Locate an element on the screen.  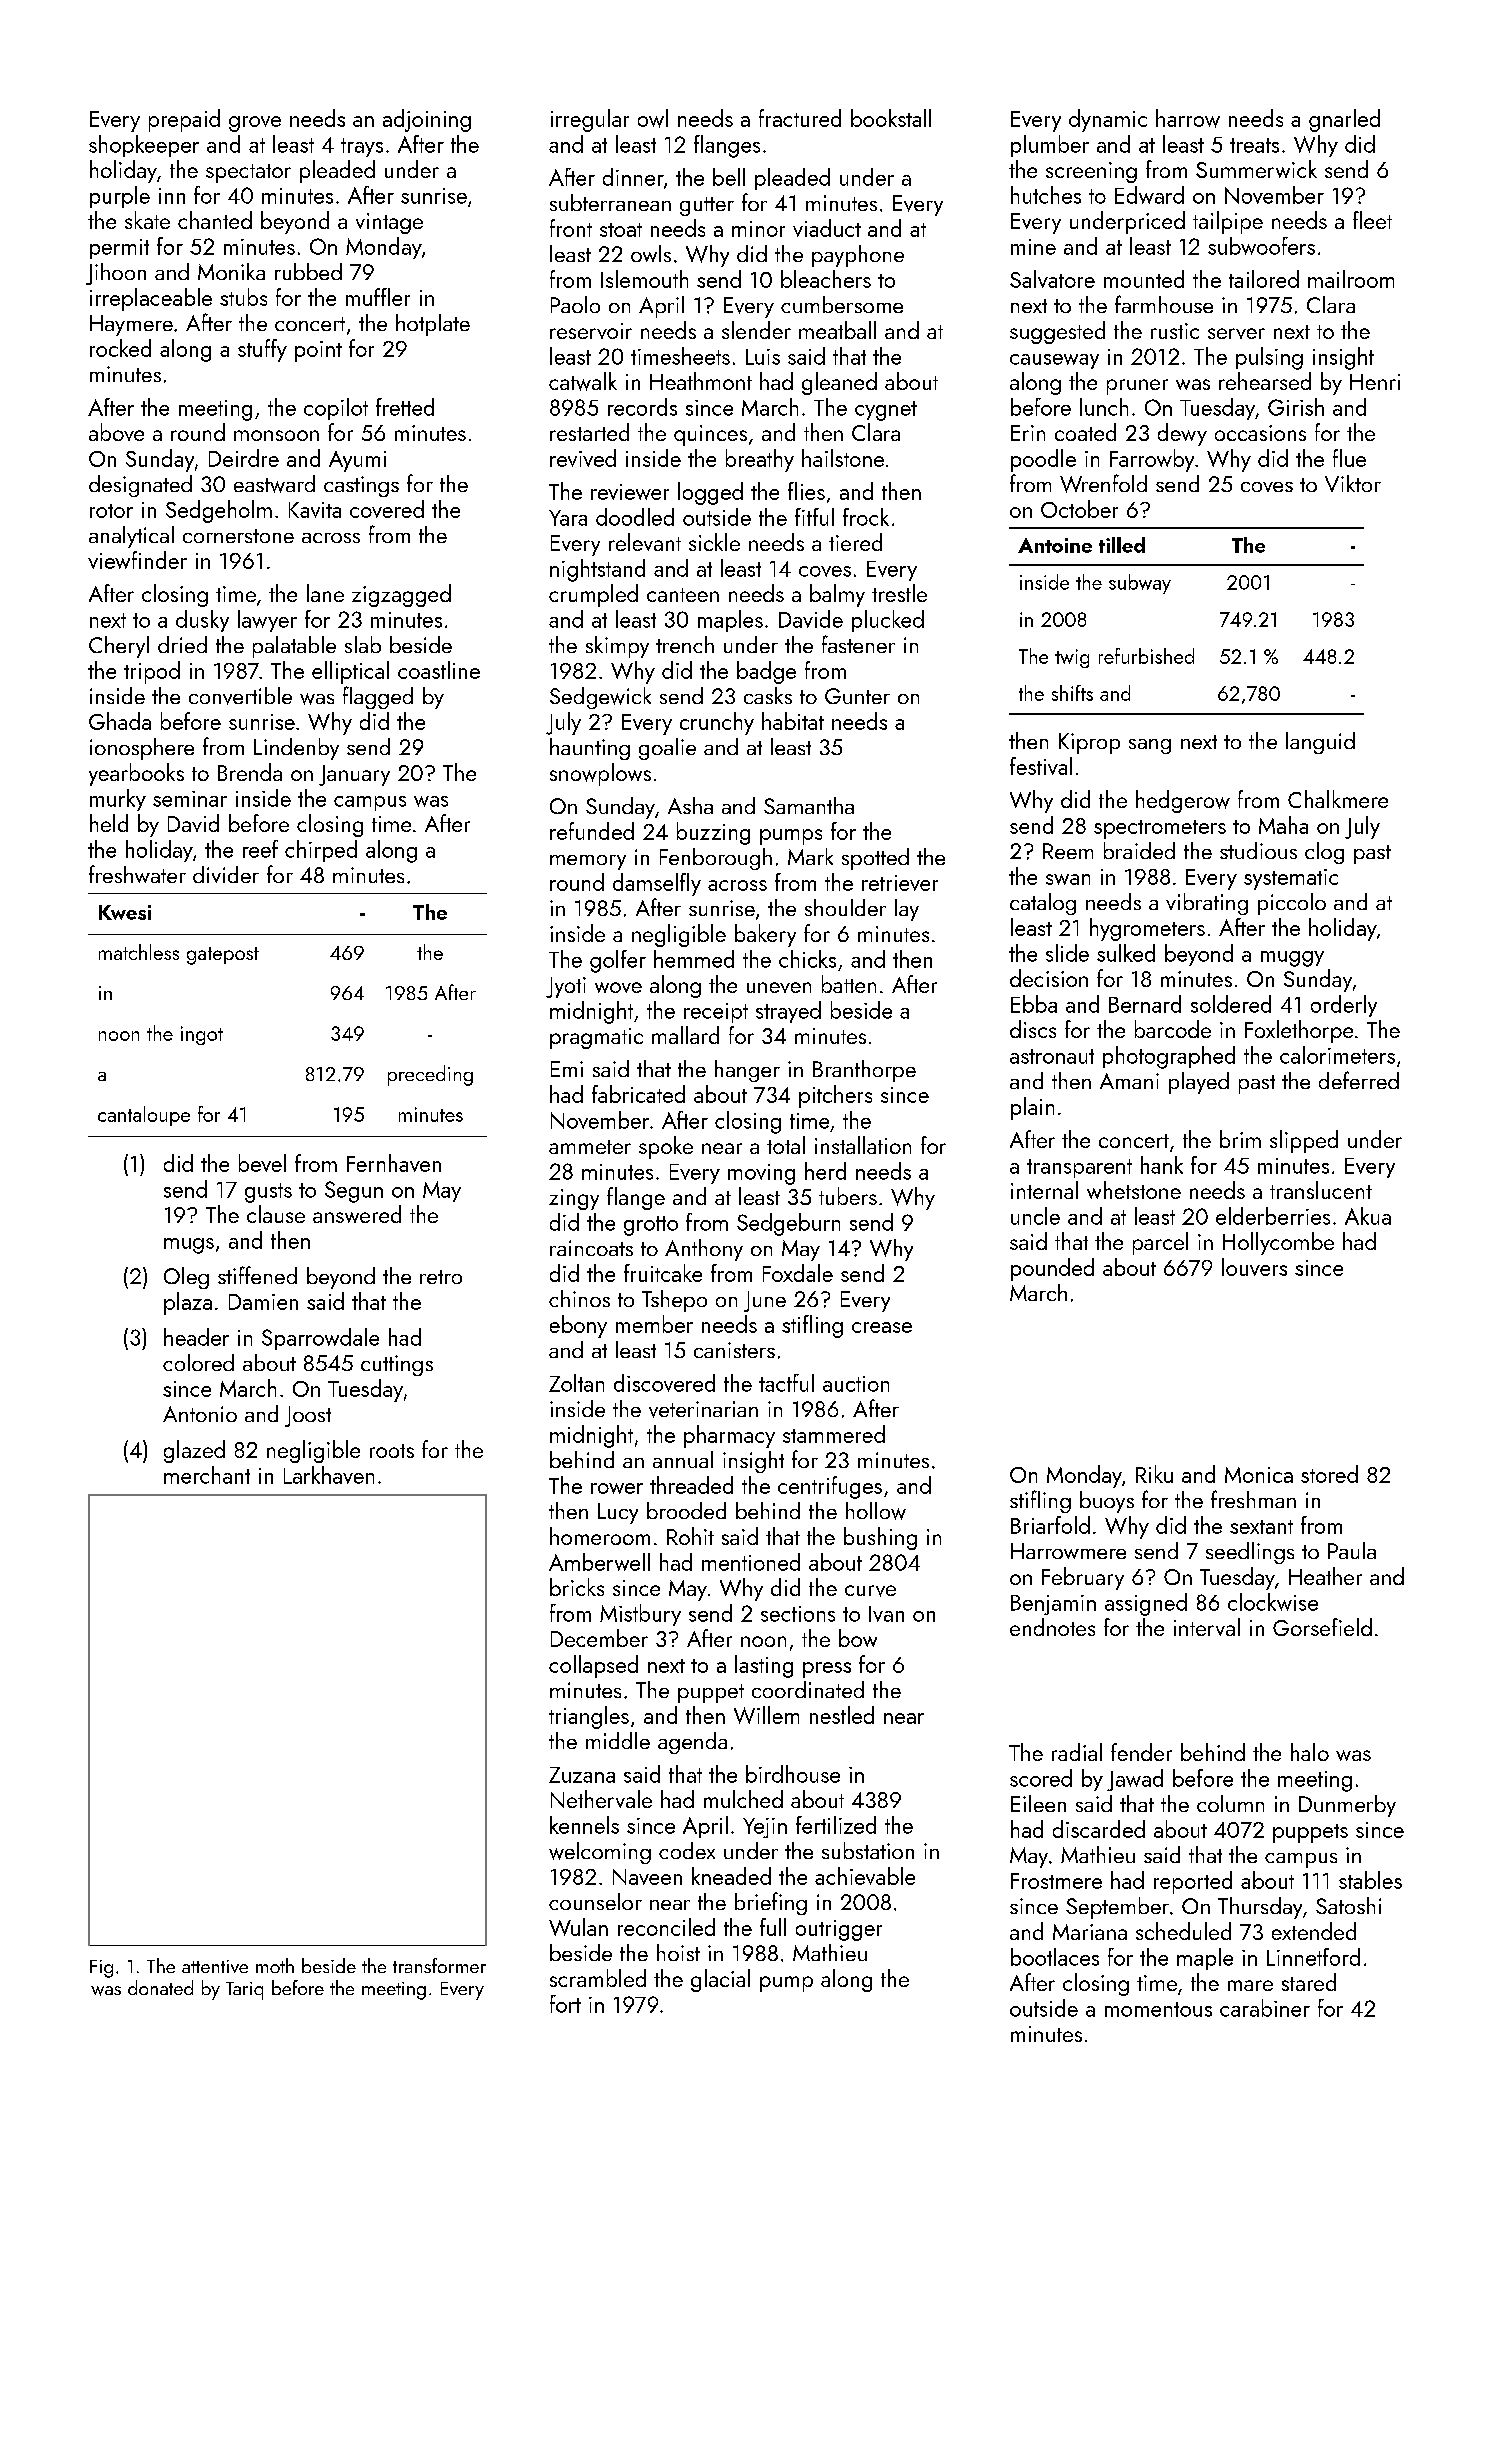
astronaut is located at coordinates (1052, 1056).
